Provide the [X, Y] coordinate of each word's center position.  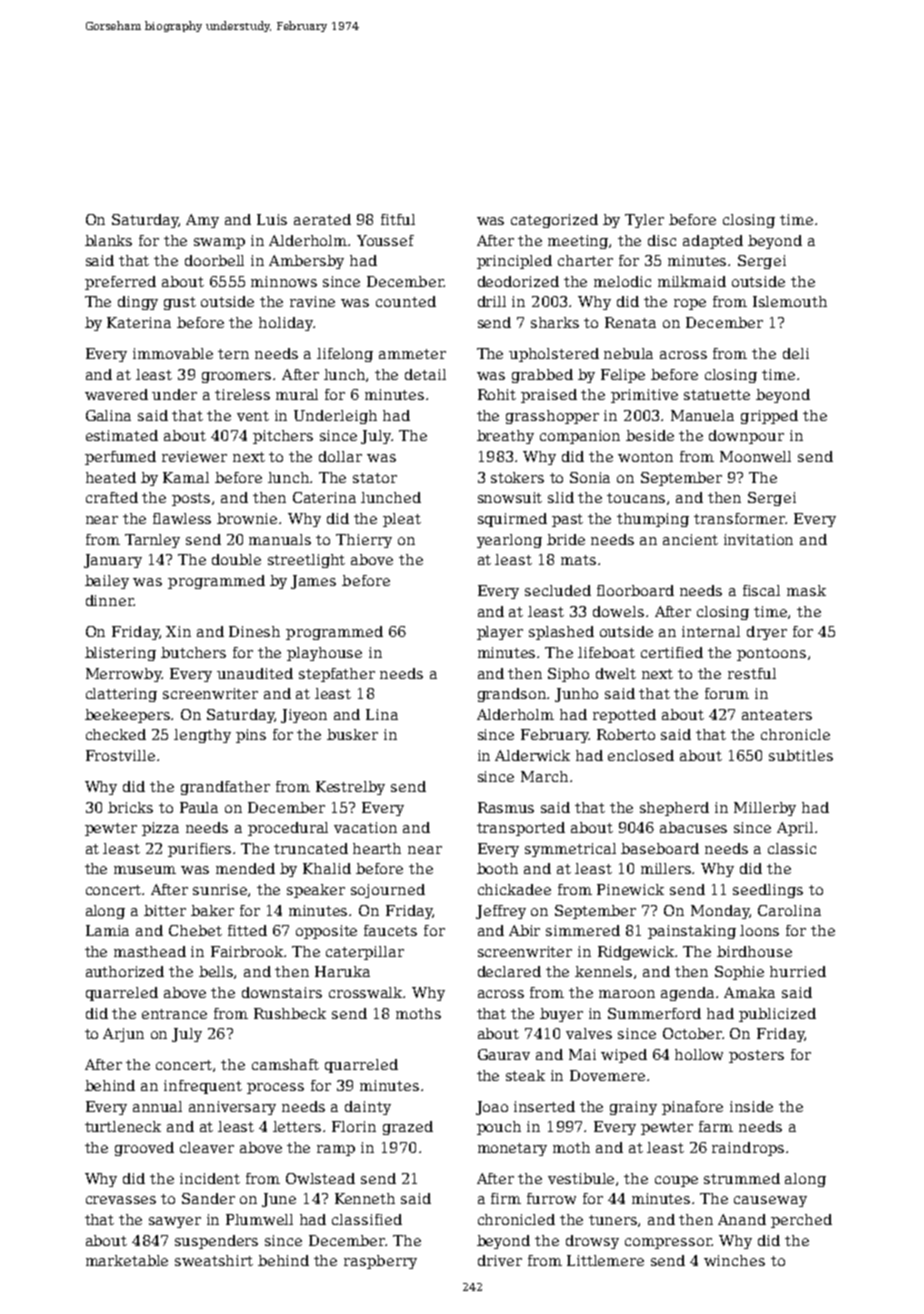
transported [521, 829]
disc [662, 240]
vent [253, 416]
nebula [628, 353]
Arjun [123, 1035]
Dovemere [607, 1075]
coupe [676, 1181]
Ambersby [306, 262]
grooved [144, 1149]
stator [375, 478]
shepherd [674, 809]
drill [492, 301]
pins [251, 736]
